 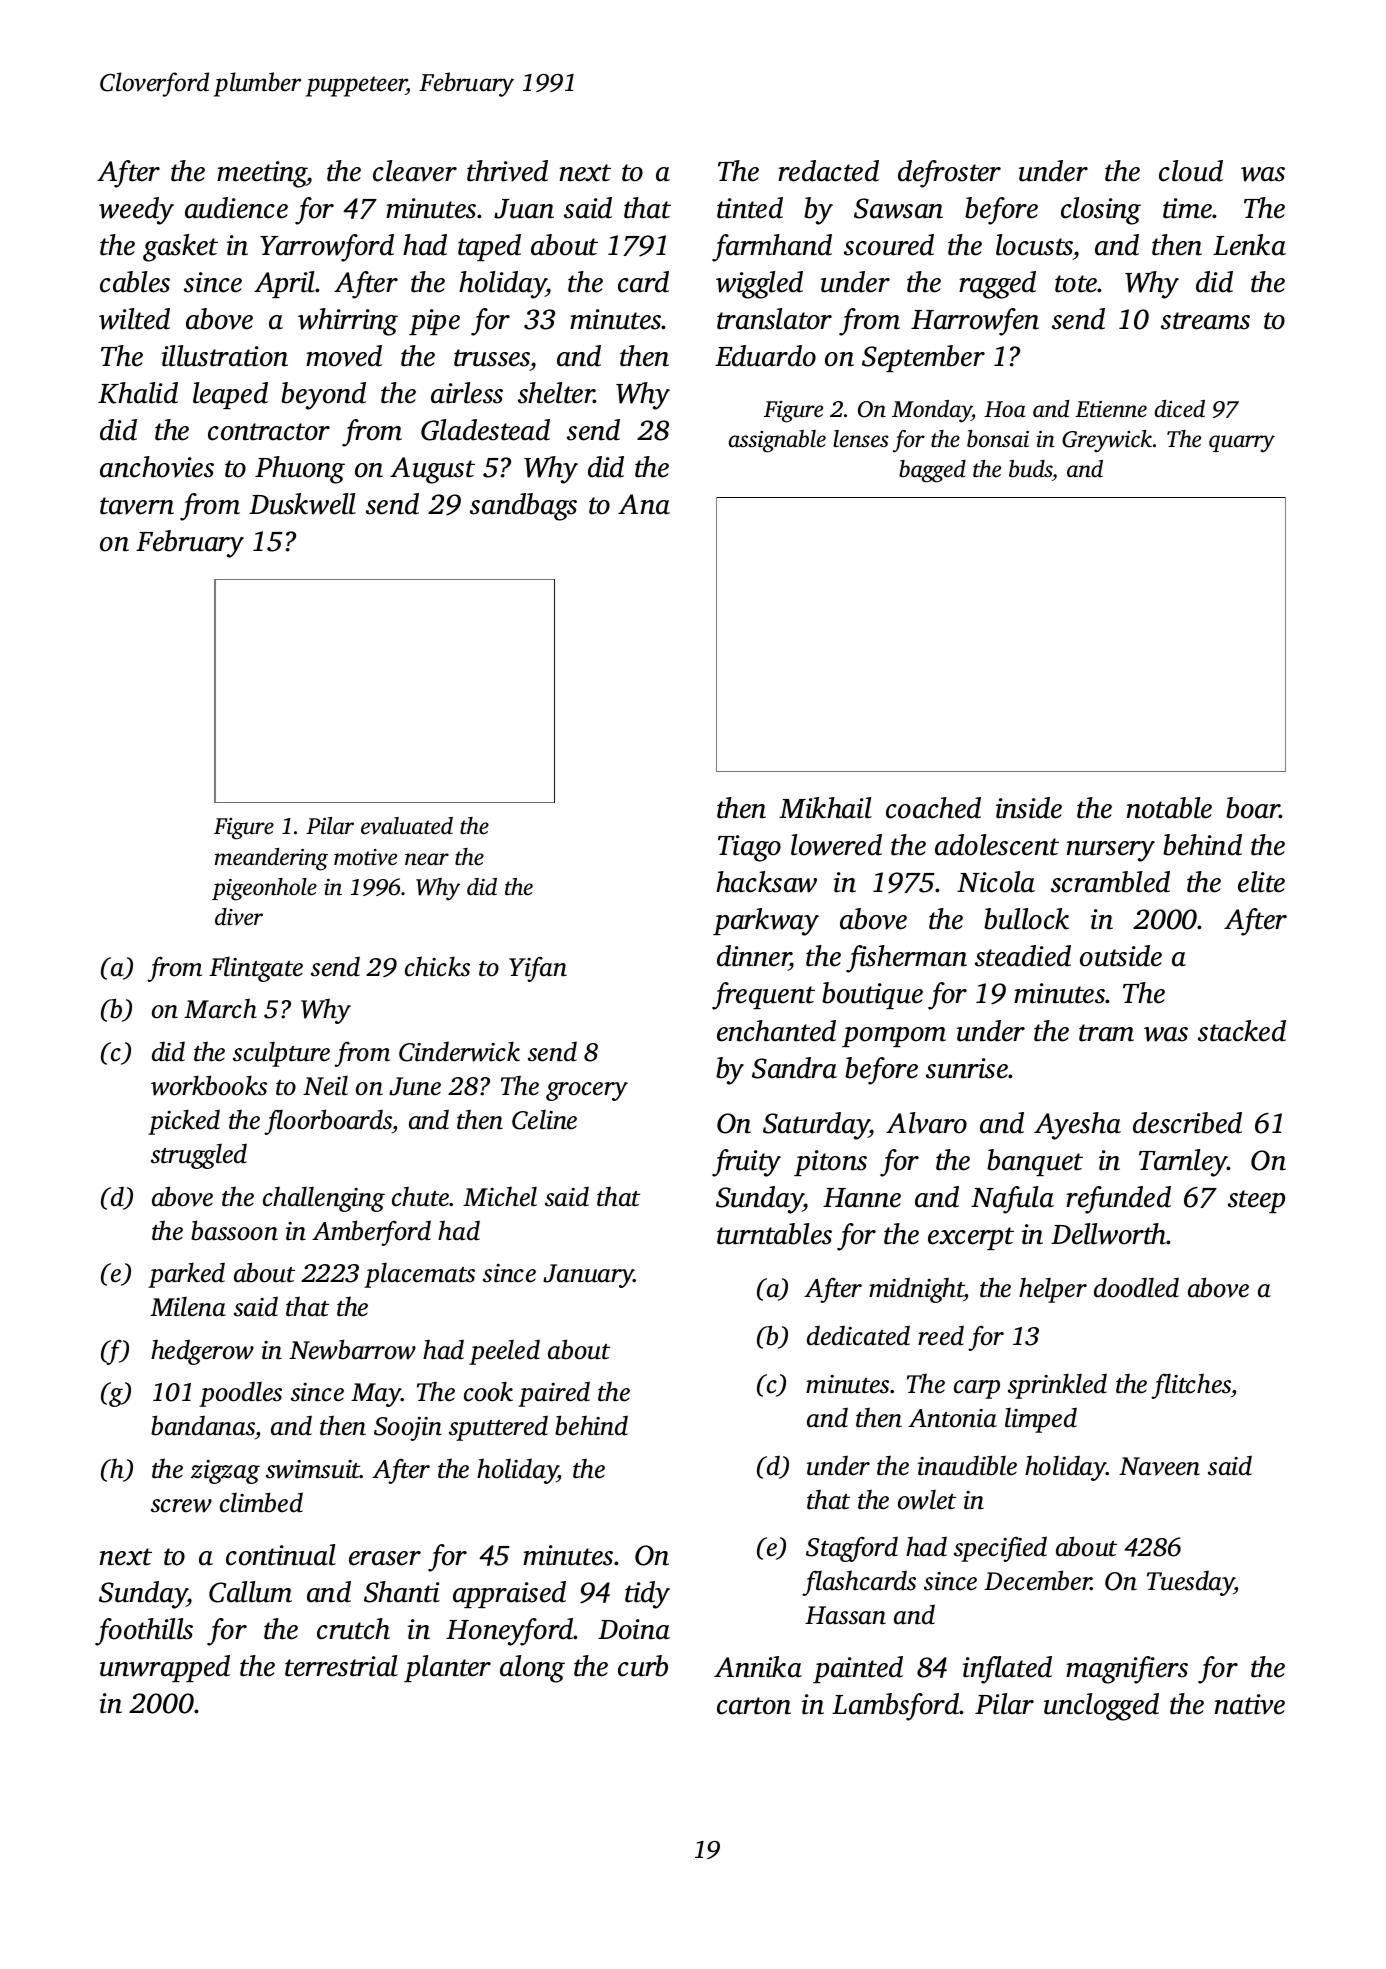 What do you see at coordinates (1034, 245) in the screenshot?
I see `locusts` at bounding box center [1034, 245].
